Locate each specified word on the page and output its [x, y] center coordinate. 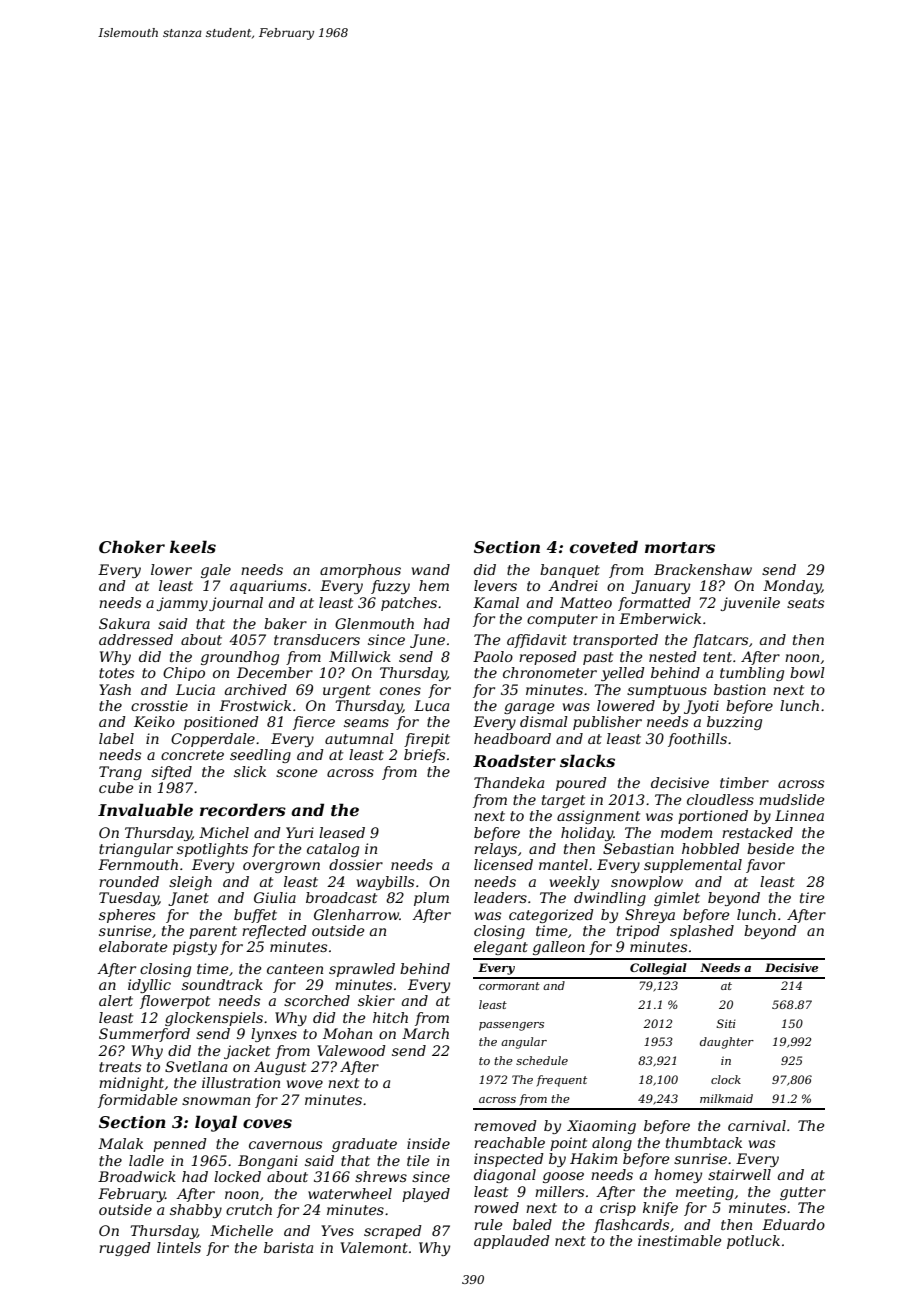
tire [812, 897]
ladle [146, 1160]
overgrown [281, 867]
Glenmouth [374, 623]
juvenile [750, 604]
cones [400, 691]
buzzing [734, 723]
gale [216, 571]
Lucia [195, 689]
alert [116, 1000]
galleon [559, 948]
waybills [385, 883]
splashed [702, 932]
